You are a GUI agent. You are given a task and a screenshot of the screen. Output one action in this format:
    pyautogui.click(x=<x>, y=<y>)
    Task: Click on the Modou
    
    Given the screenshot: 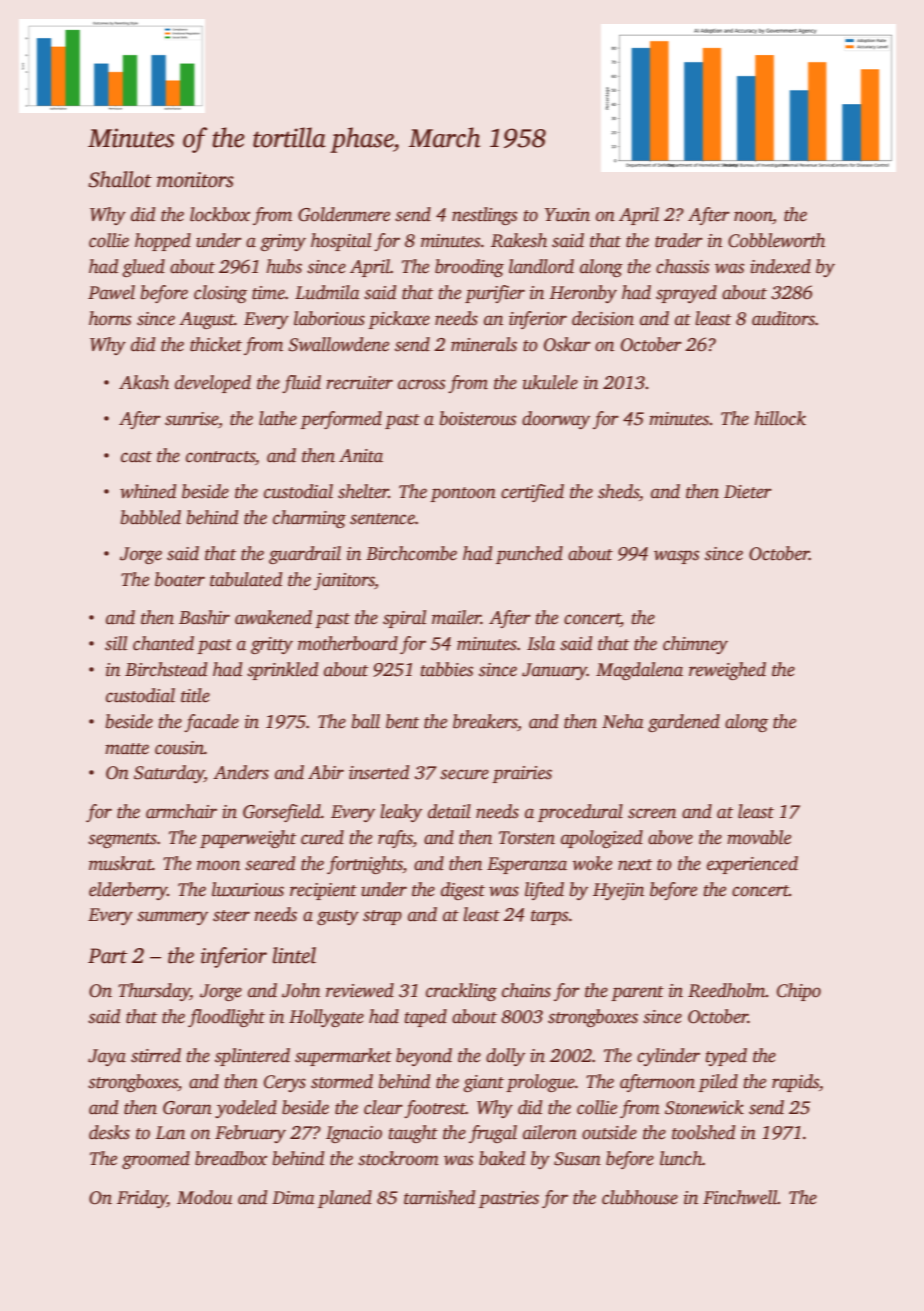 What is the action you would take?
    pyautogui.click(x=204, y=1197)
